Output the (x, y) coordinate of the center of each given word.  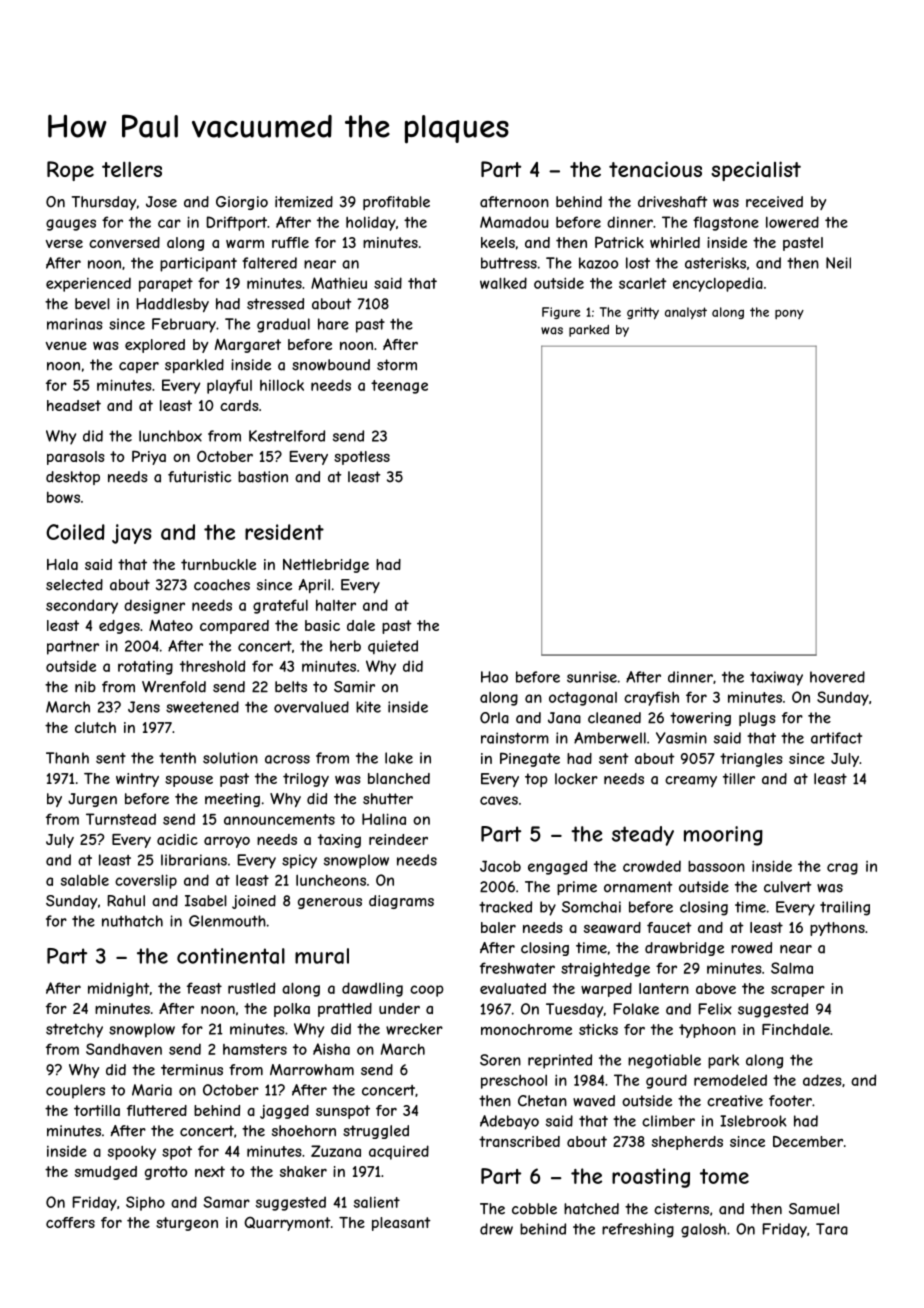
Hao (494, 677)
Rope (70, 171)
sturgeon (187, 1224)
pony (789, 314)
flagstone (726, 223)
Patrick (619, 242)
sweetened (202, 707)
